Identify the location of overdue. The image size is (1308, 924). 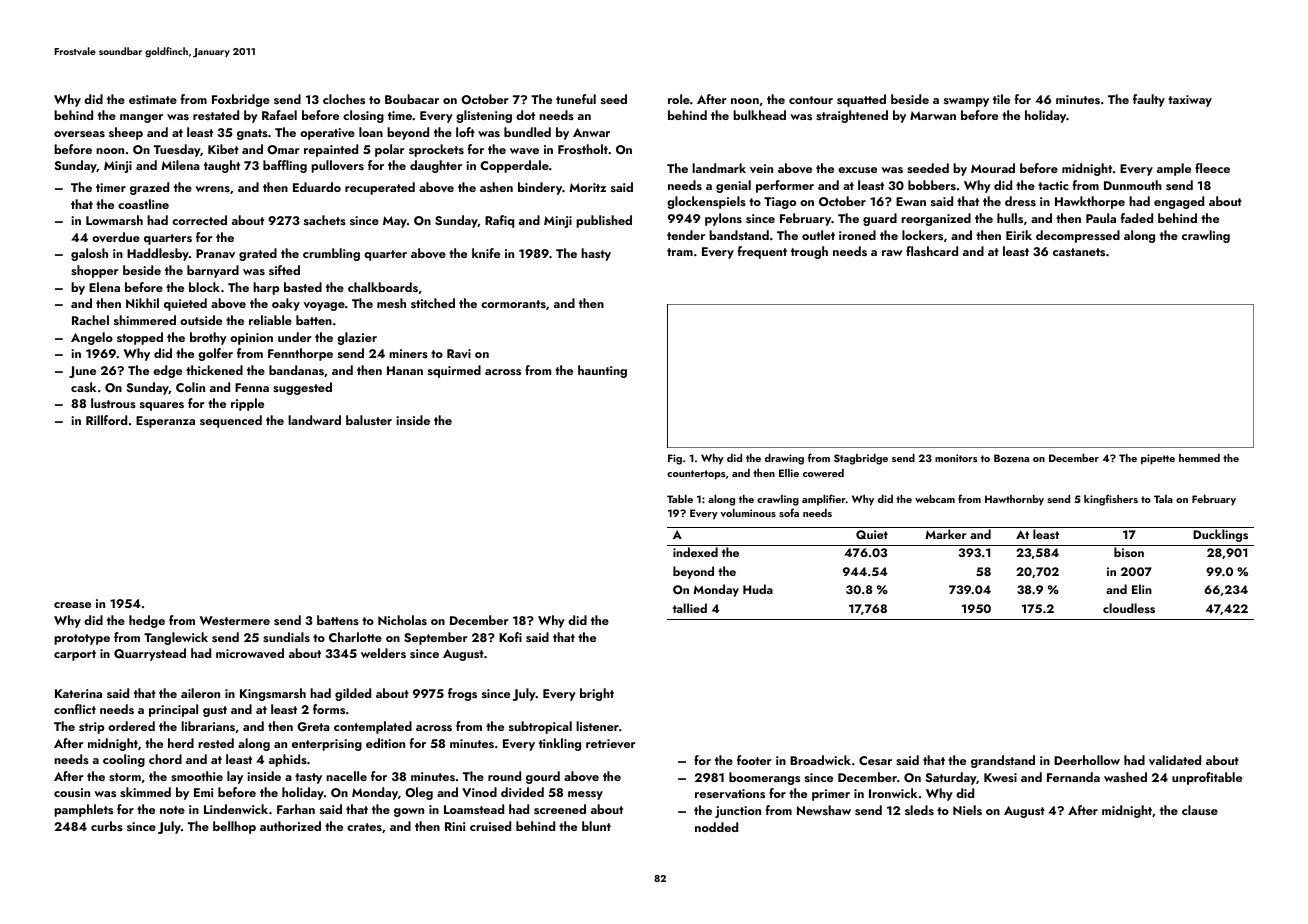
(116, 237).
